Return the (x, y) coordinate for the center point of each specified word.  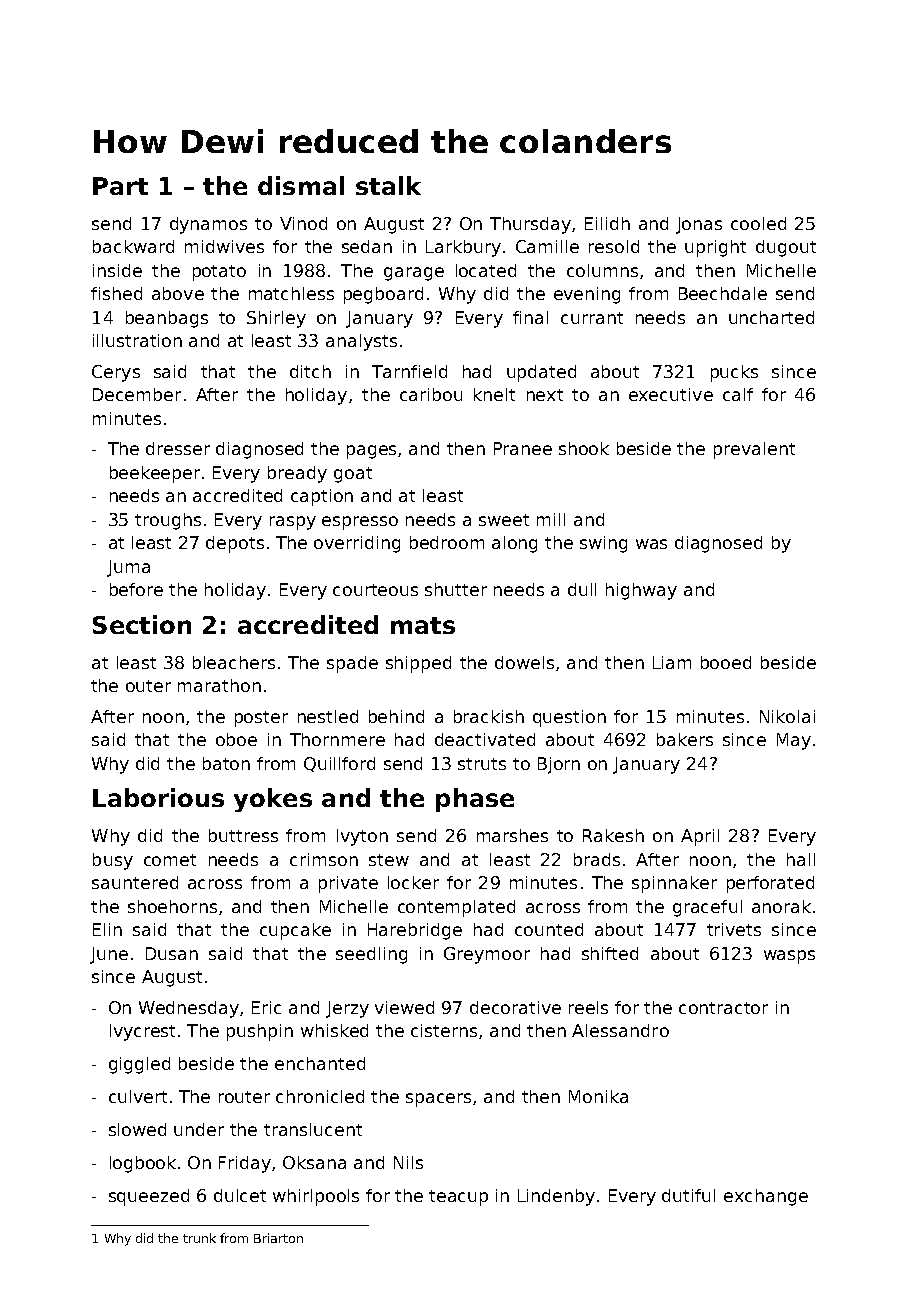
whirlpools (316, 1197)
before (136, 589)
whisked (334, 1030)
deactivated (485, 739)
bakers (685, 739)
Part (120, 186)
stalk (388, 185)
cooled (758, 223)
